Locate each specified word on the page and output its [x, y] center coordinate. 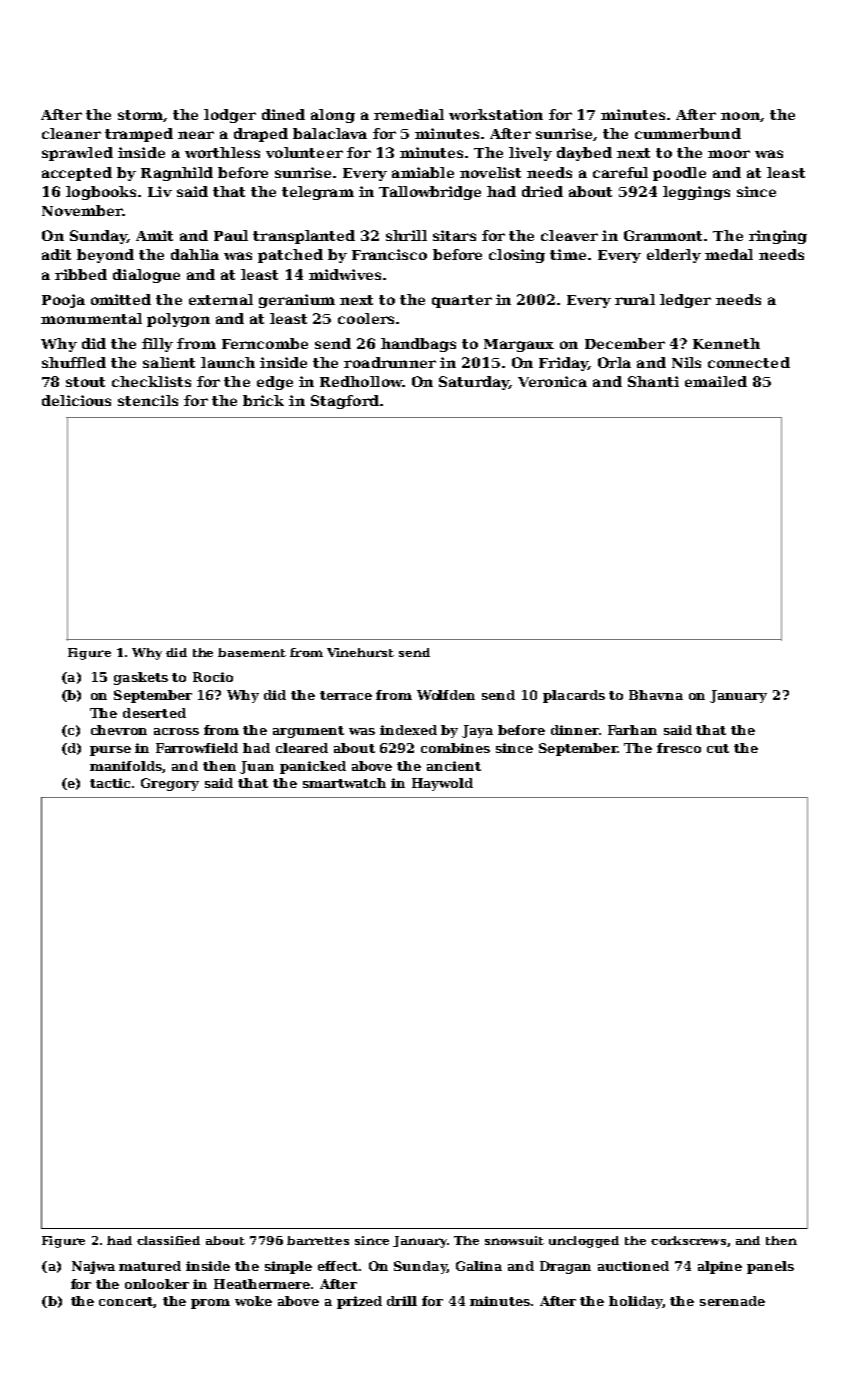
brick [263, 400]
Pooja [63, 301]
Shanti [653, 381]
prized [359, 1302]
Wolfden [446, 695]
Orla [614, 362]
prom [210, 1304]
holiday [636, 1302]
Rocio [213, 677]
